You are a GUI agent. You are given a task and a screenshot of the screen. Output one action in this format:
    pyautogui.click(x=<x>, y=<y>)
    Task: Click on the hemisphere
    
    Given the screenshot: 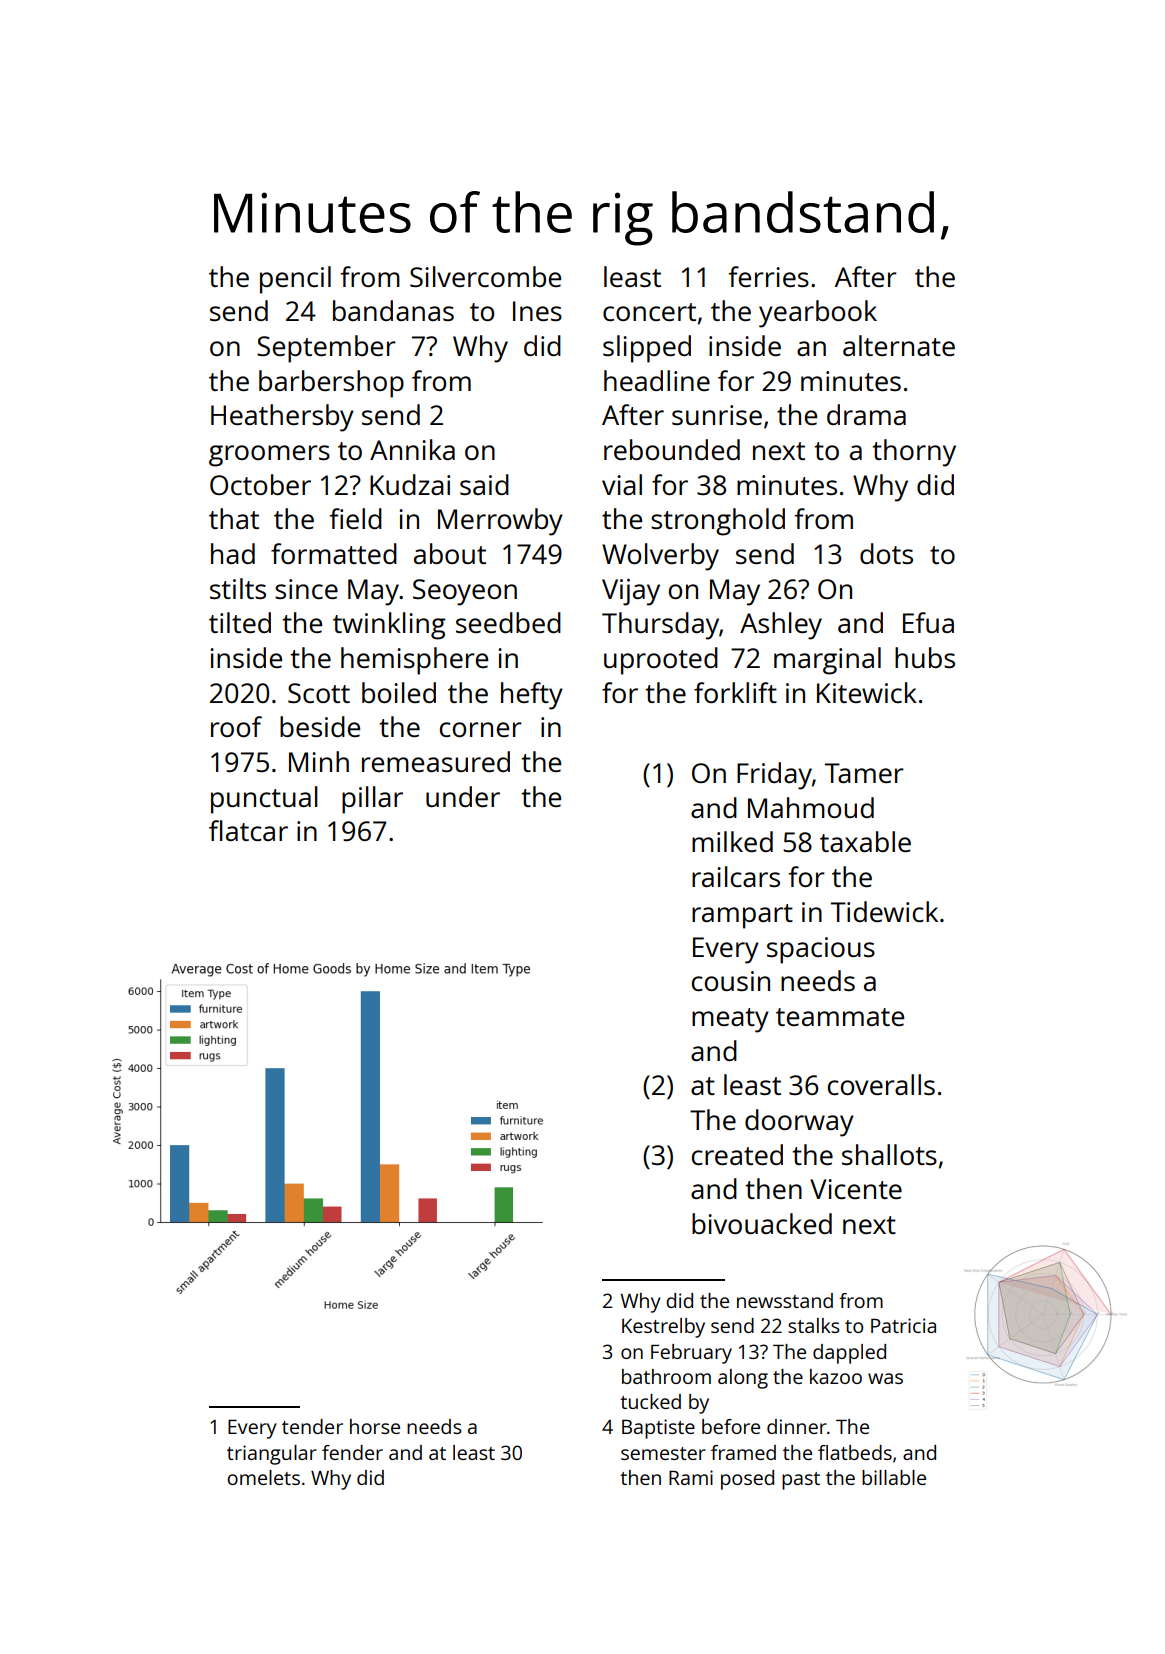 What is the action you would take?
    pyautogui.click(x=414, y=661)
